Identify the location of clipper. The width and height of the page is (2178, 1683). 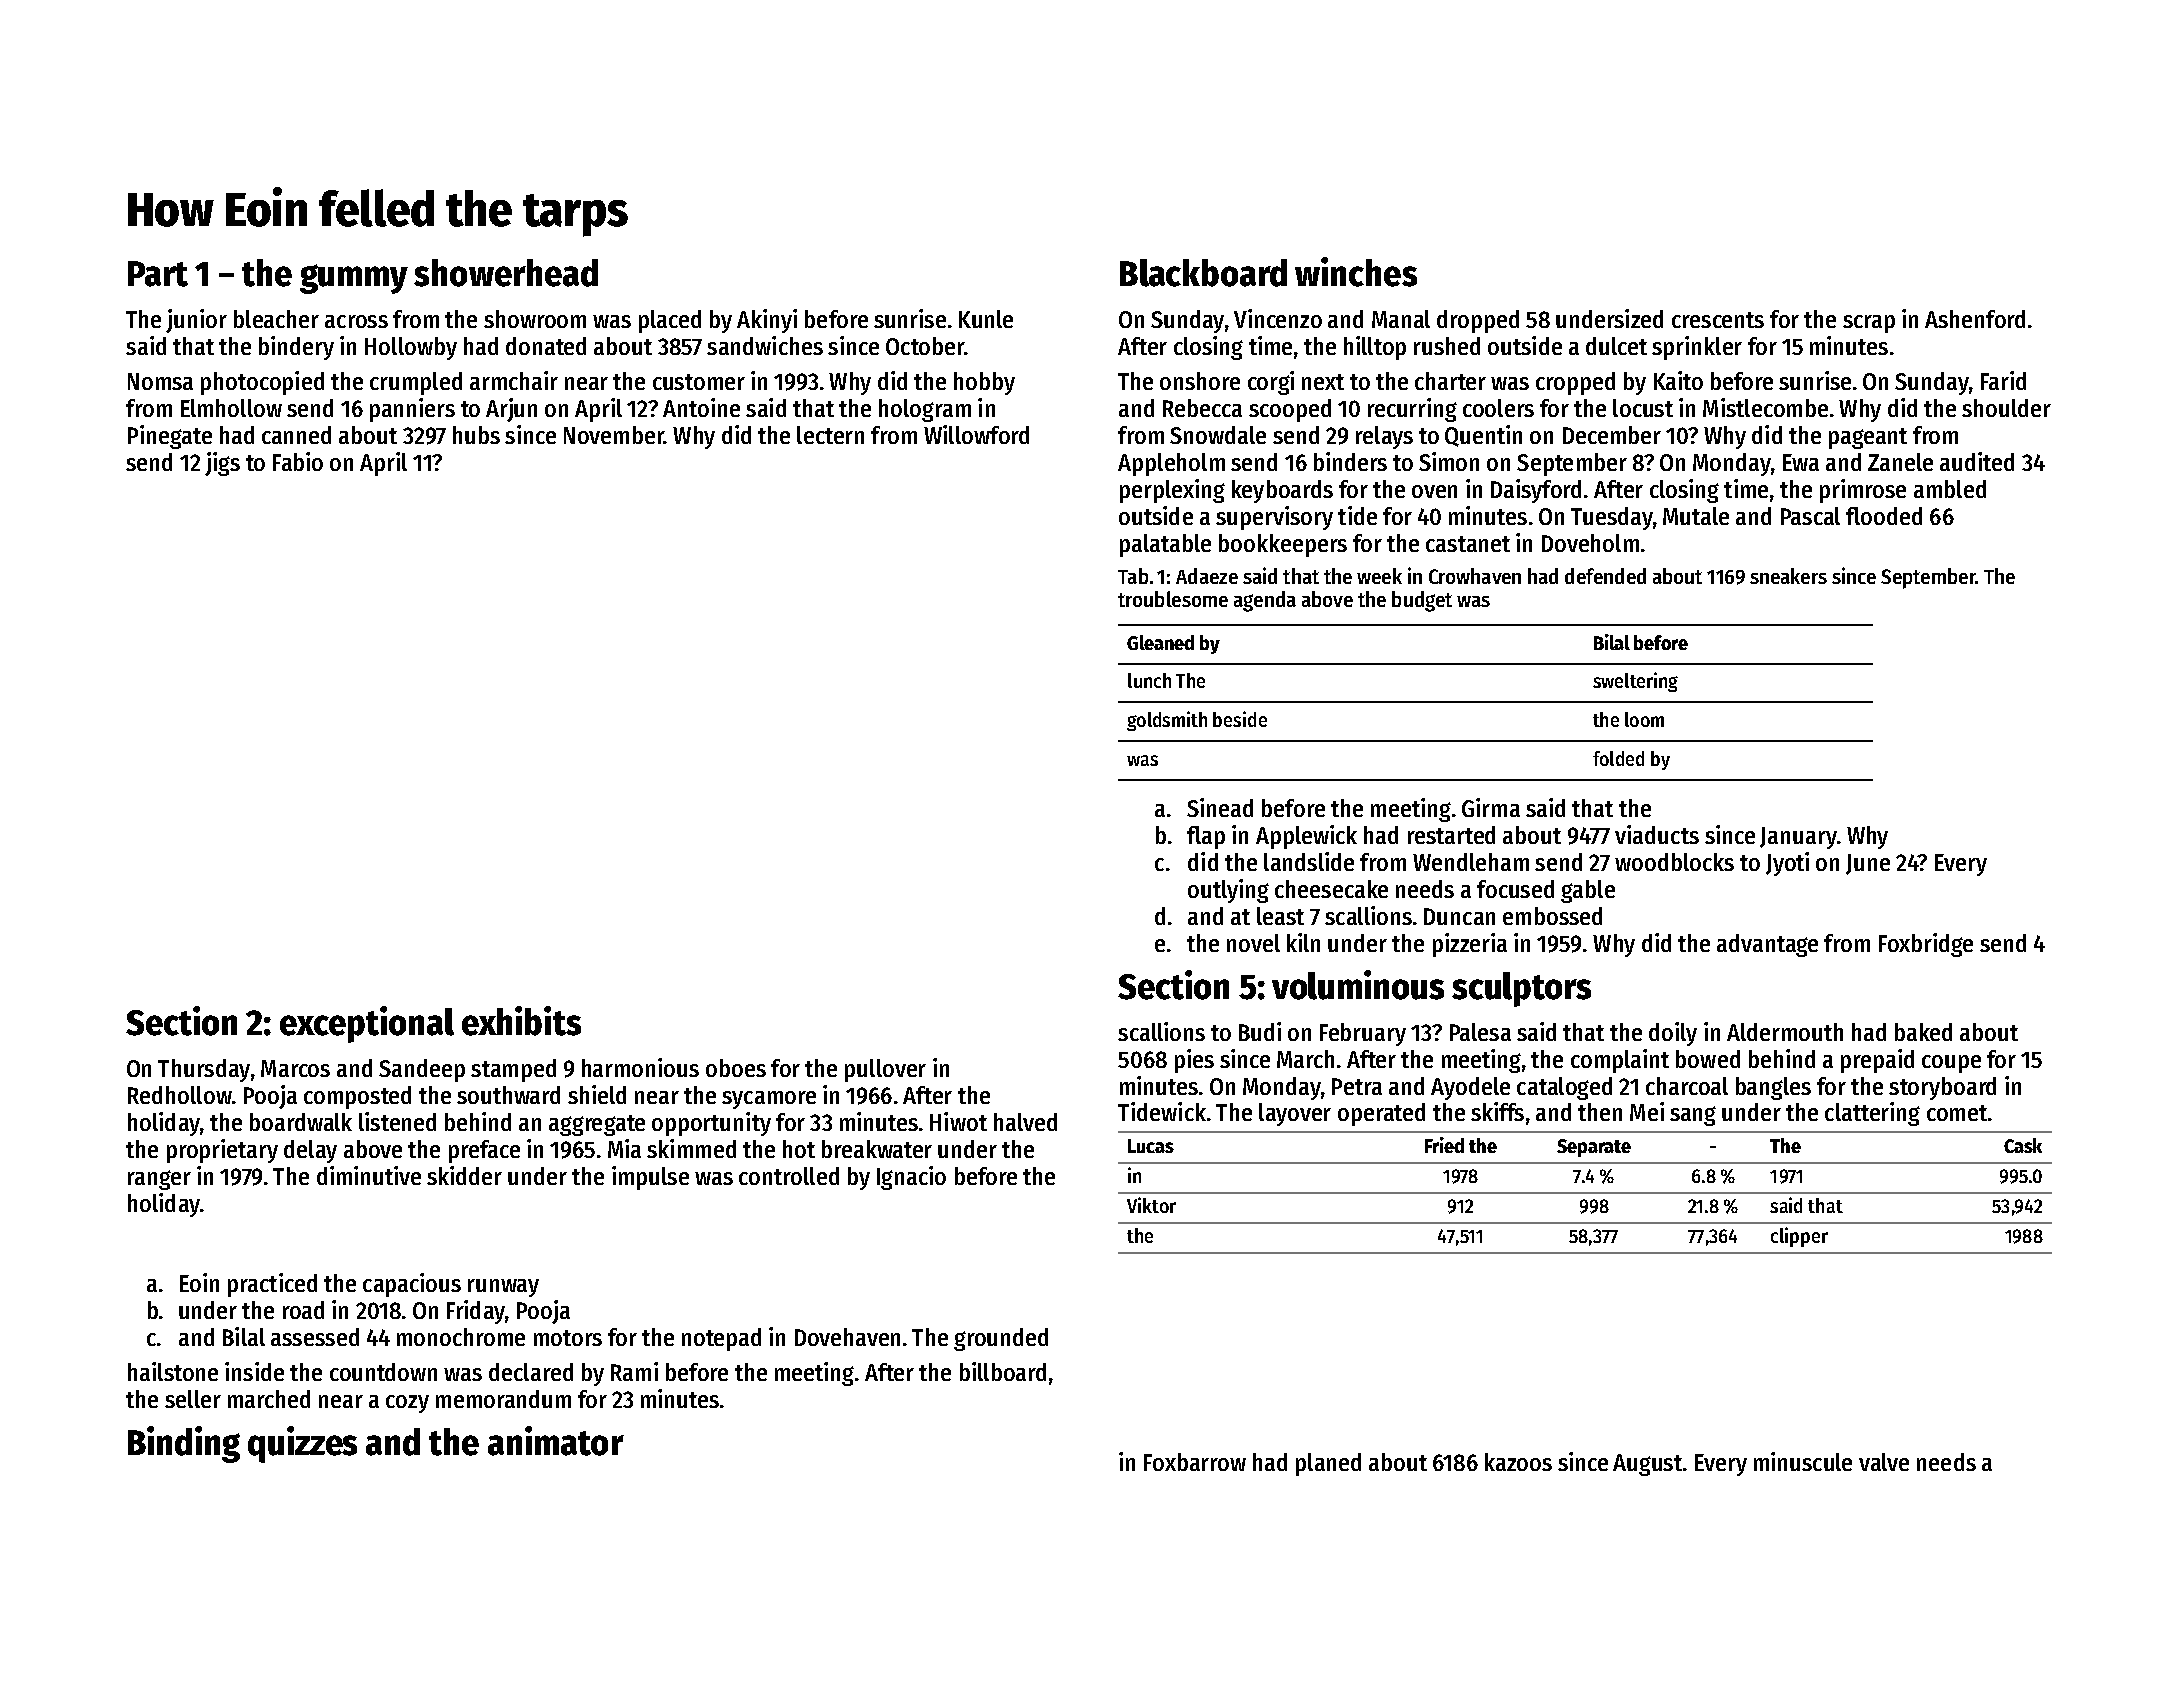
(1799, 1237).
